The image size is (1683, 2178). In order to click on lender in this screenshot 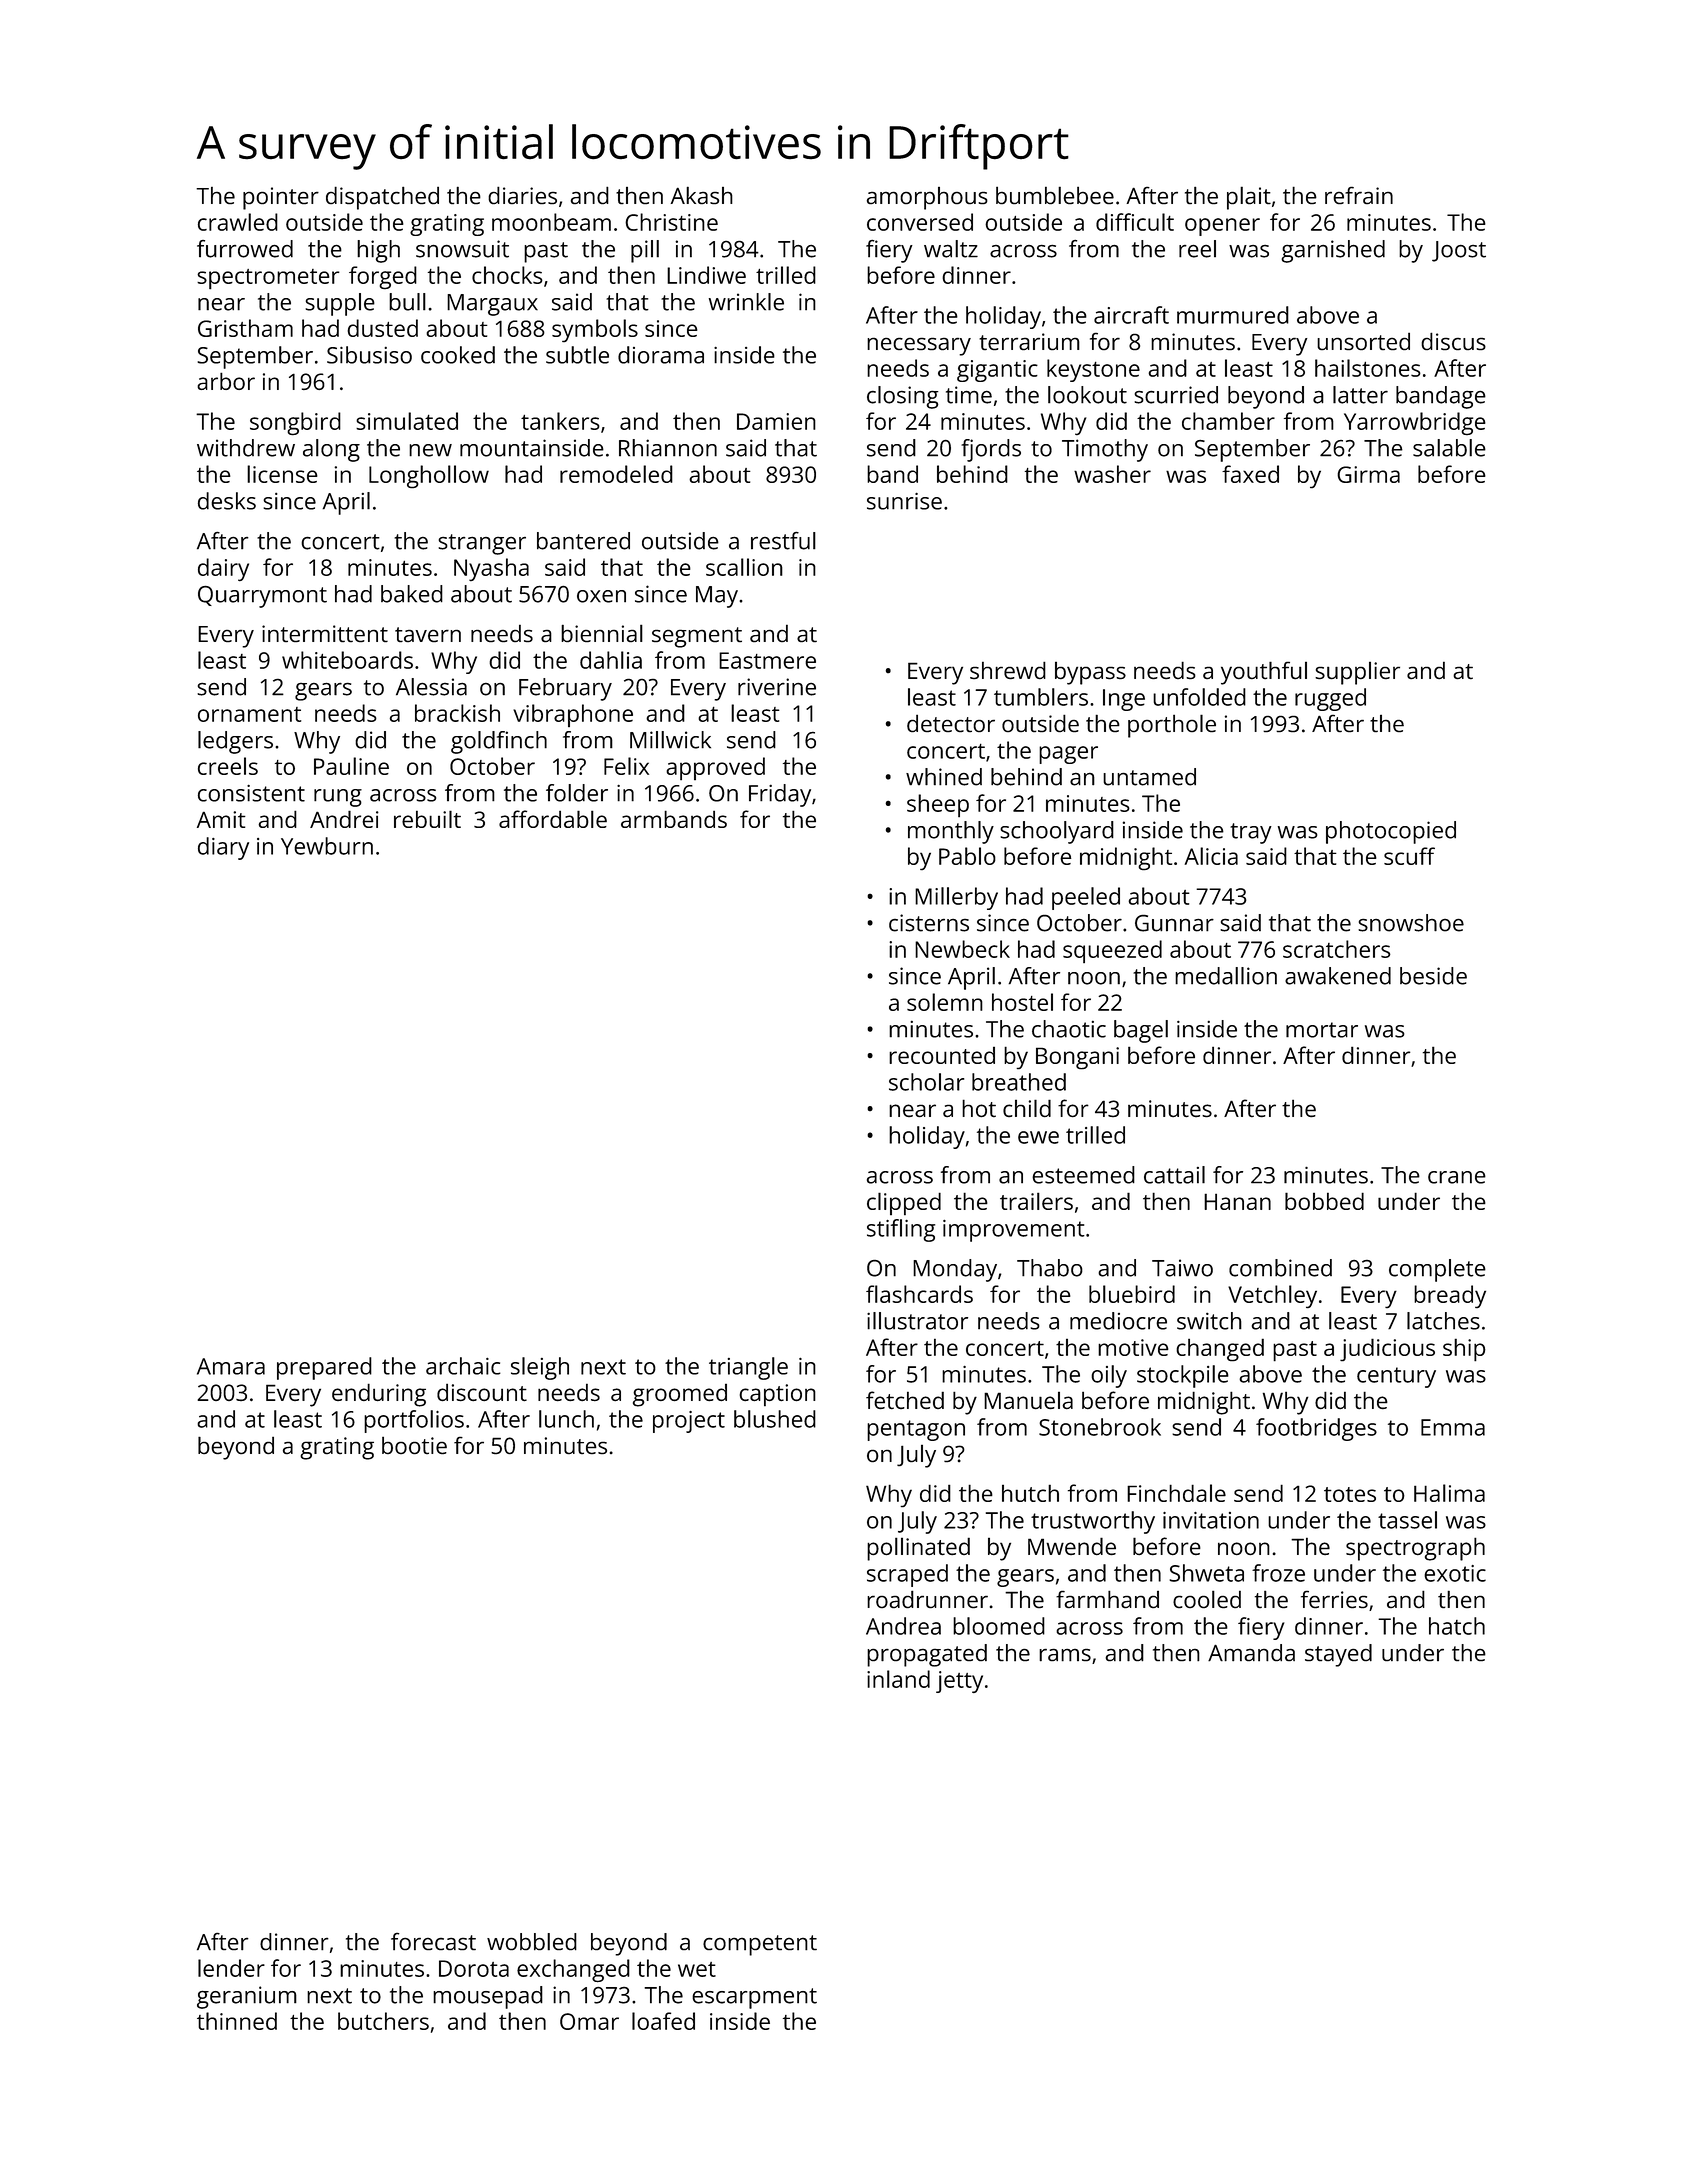, I will do `click(231, 1968)`.
